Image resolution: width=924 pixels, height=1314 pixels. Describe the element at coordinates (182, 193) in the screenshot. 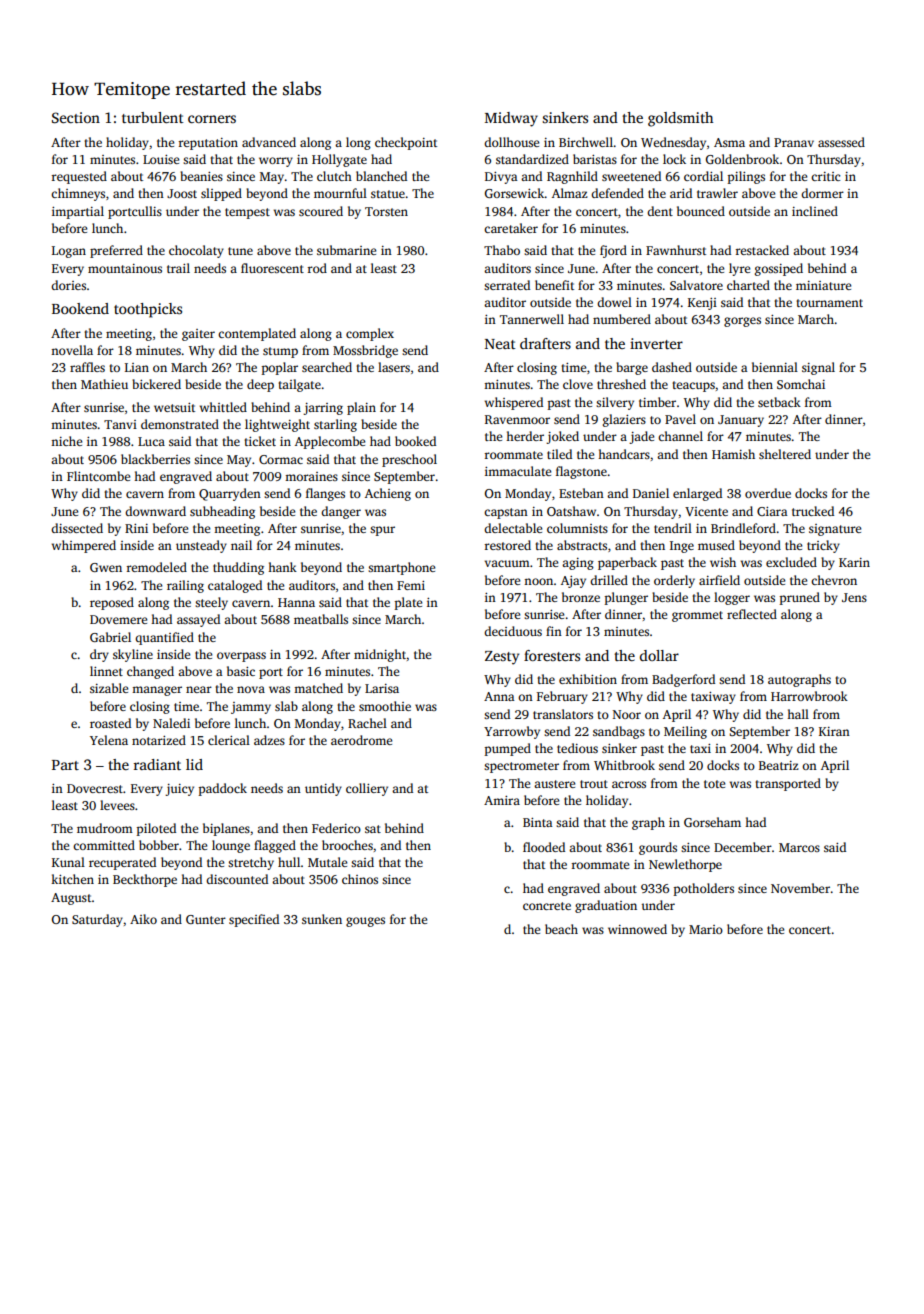

I see `Joost` at that location.
